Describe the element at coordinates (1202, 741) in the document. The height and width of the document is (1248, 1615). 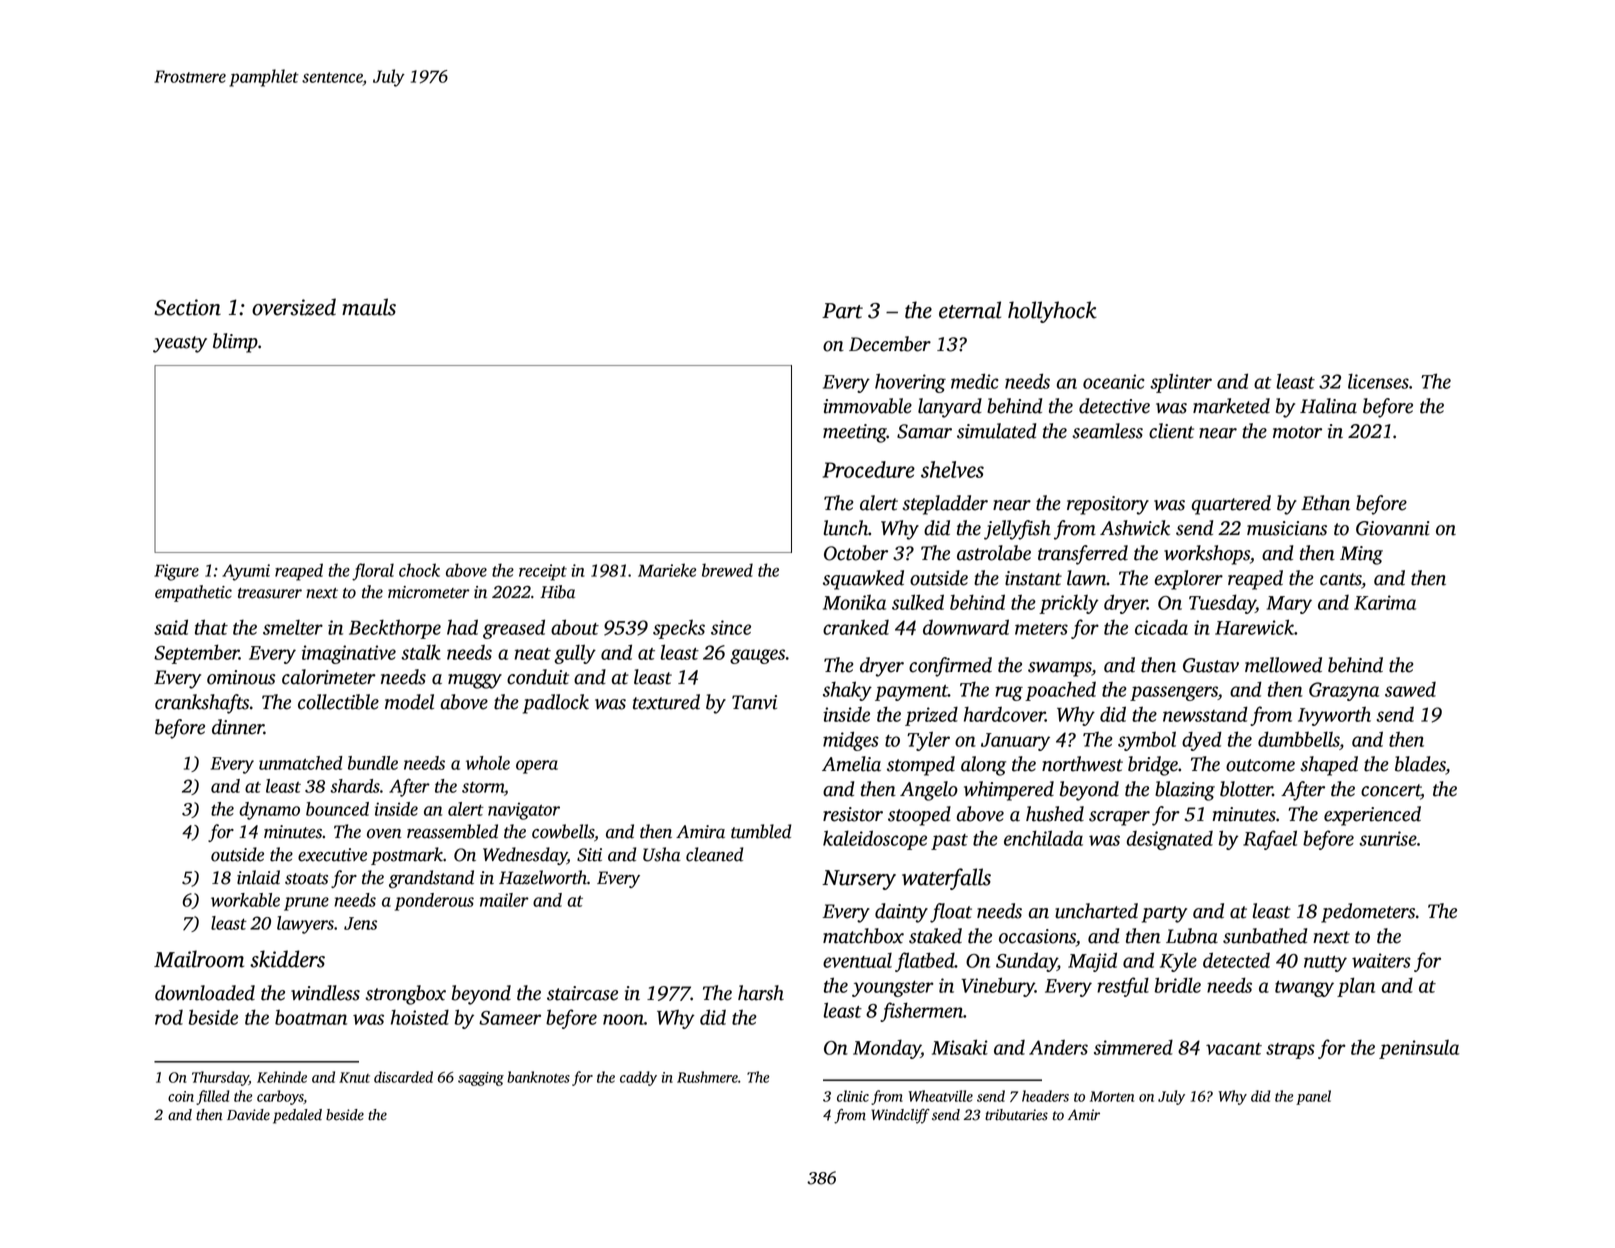
I see `dyed` at that location.
